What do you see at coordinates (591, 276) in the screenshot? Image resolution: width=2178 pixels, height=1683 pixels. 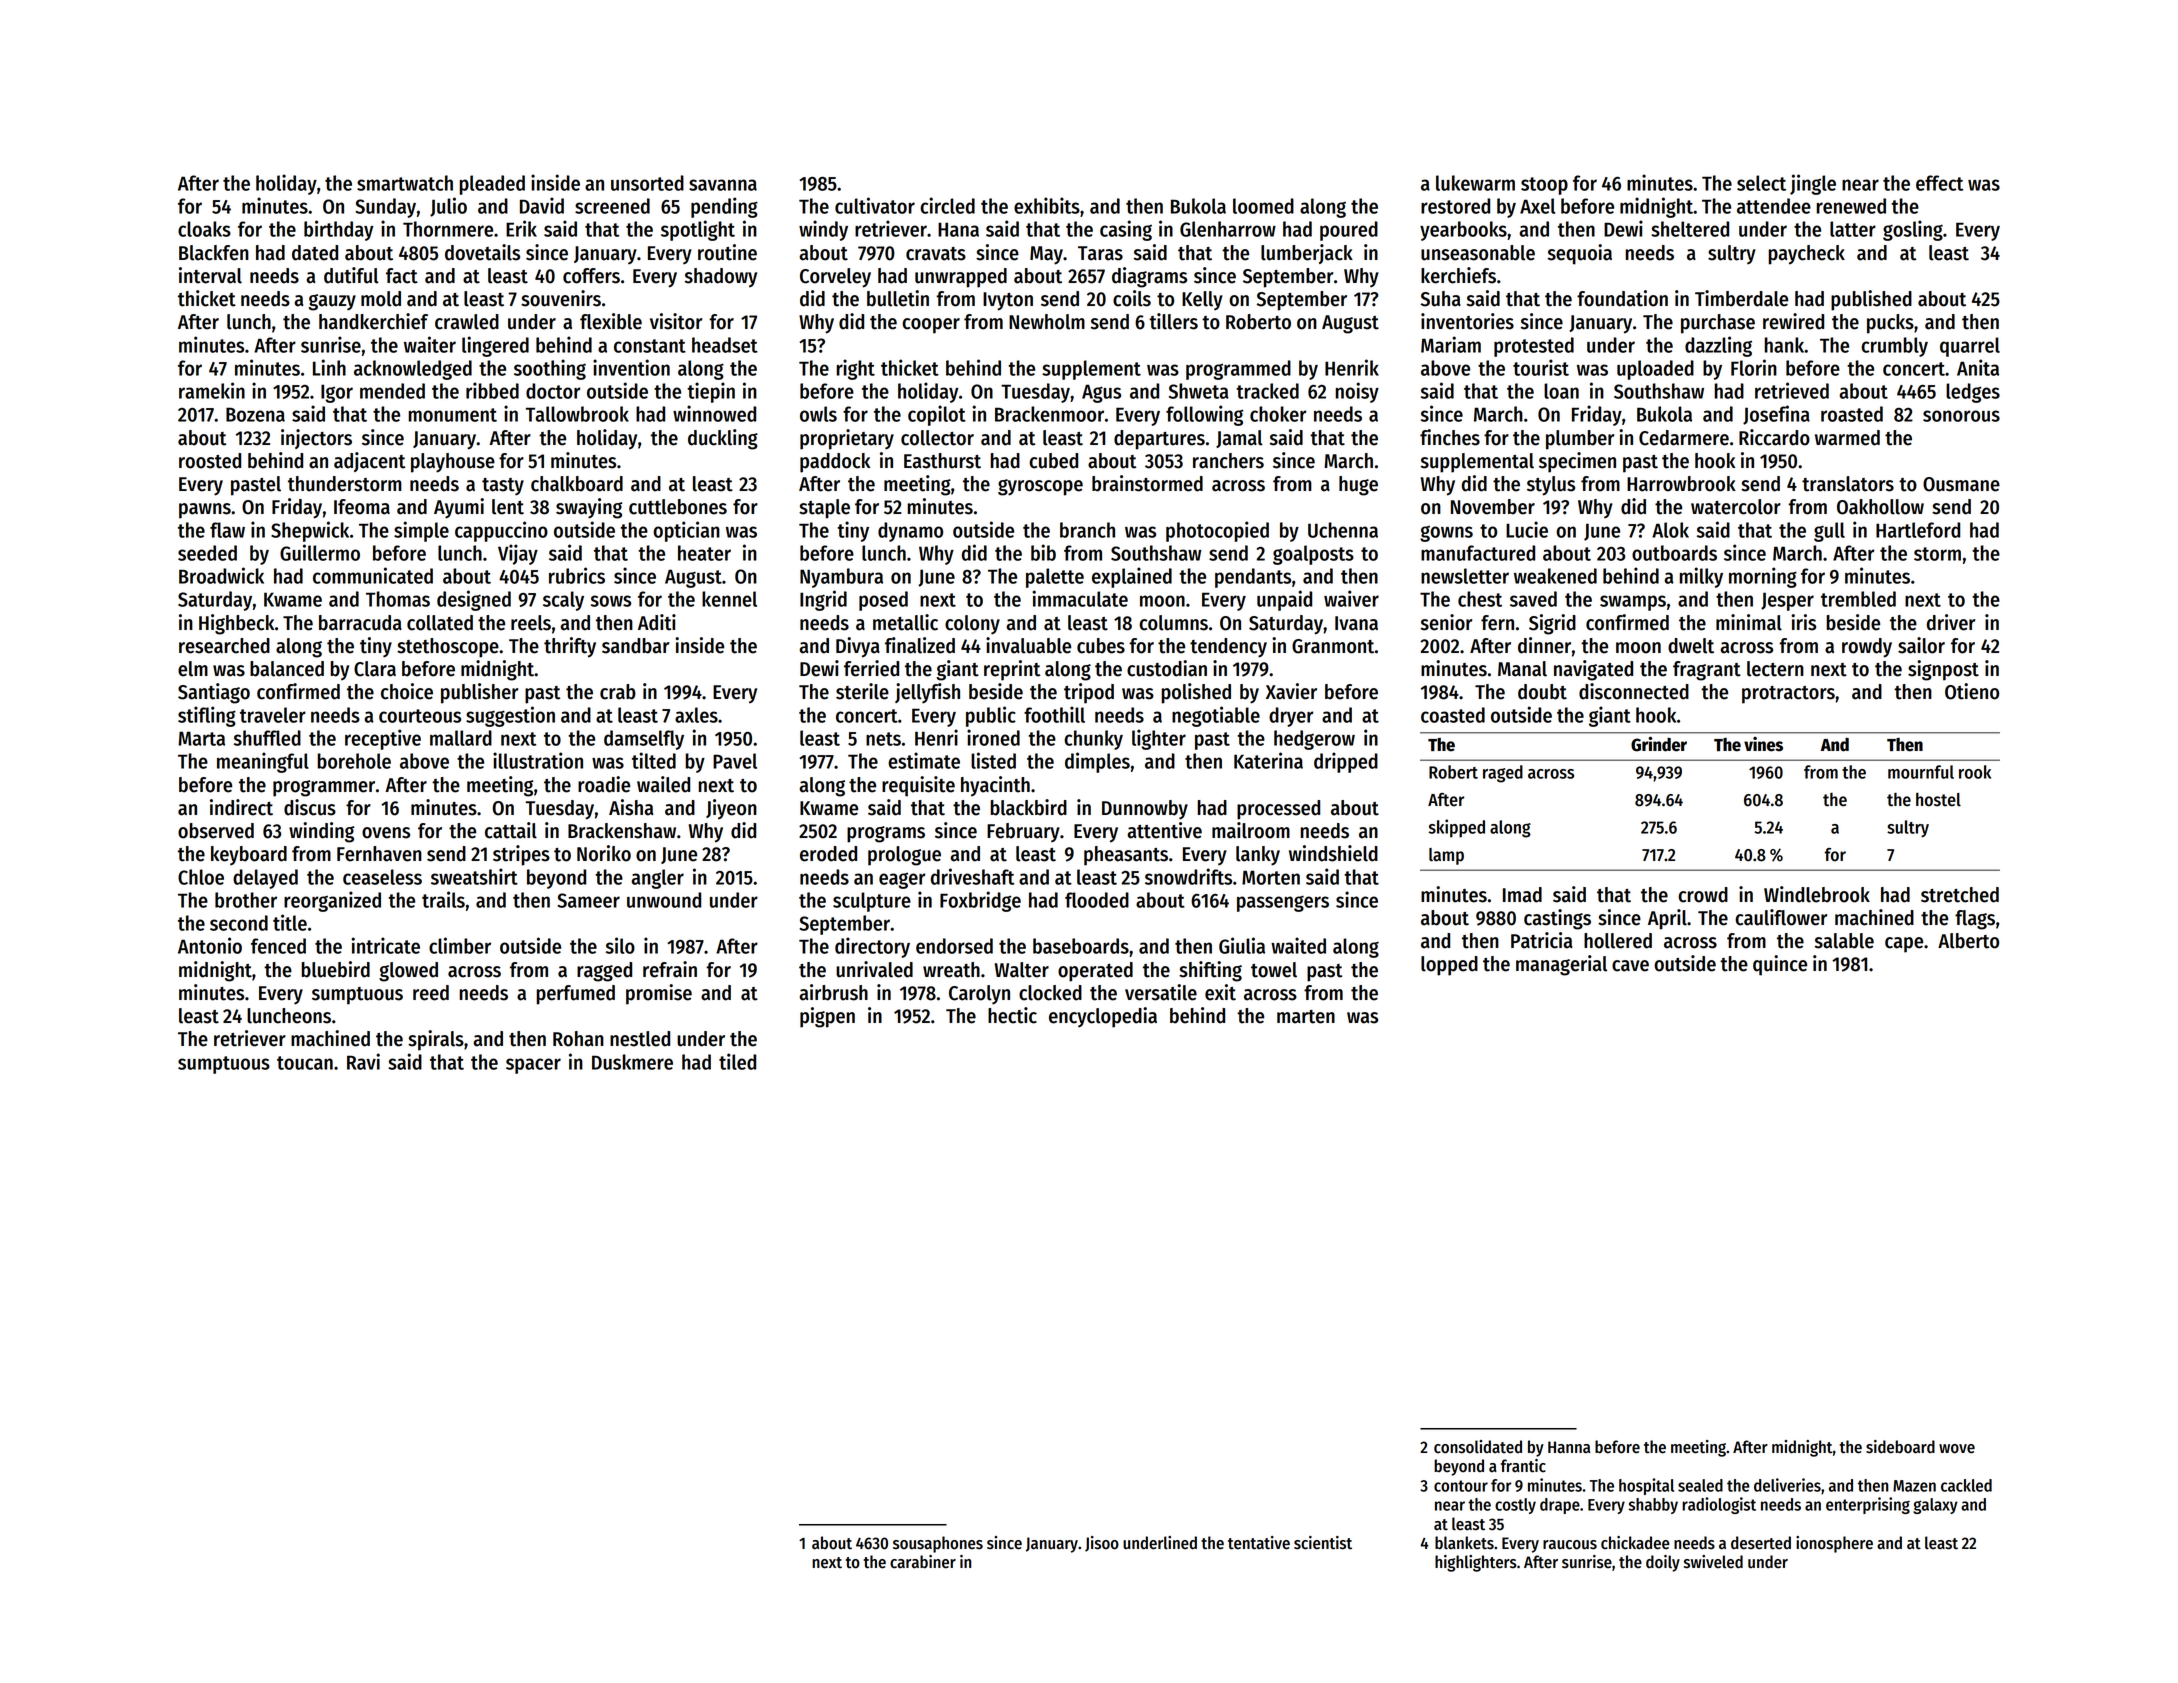 I see `coffers` at bounding box center [591, 276].
